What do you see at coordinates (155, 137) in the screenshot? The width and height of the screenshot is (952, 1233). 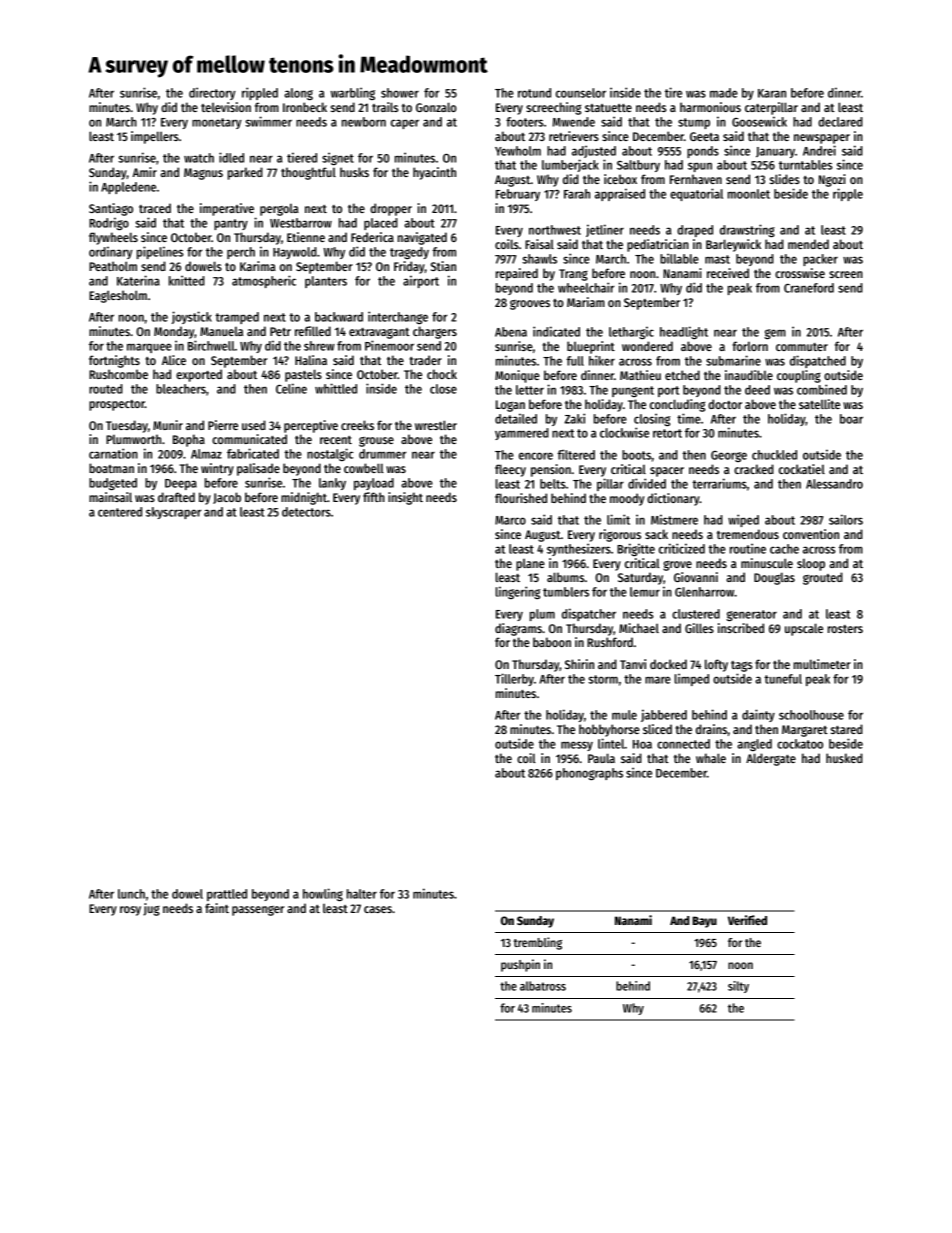 I see `impellers` at bounding box center [155, 137].
